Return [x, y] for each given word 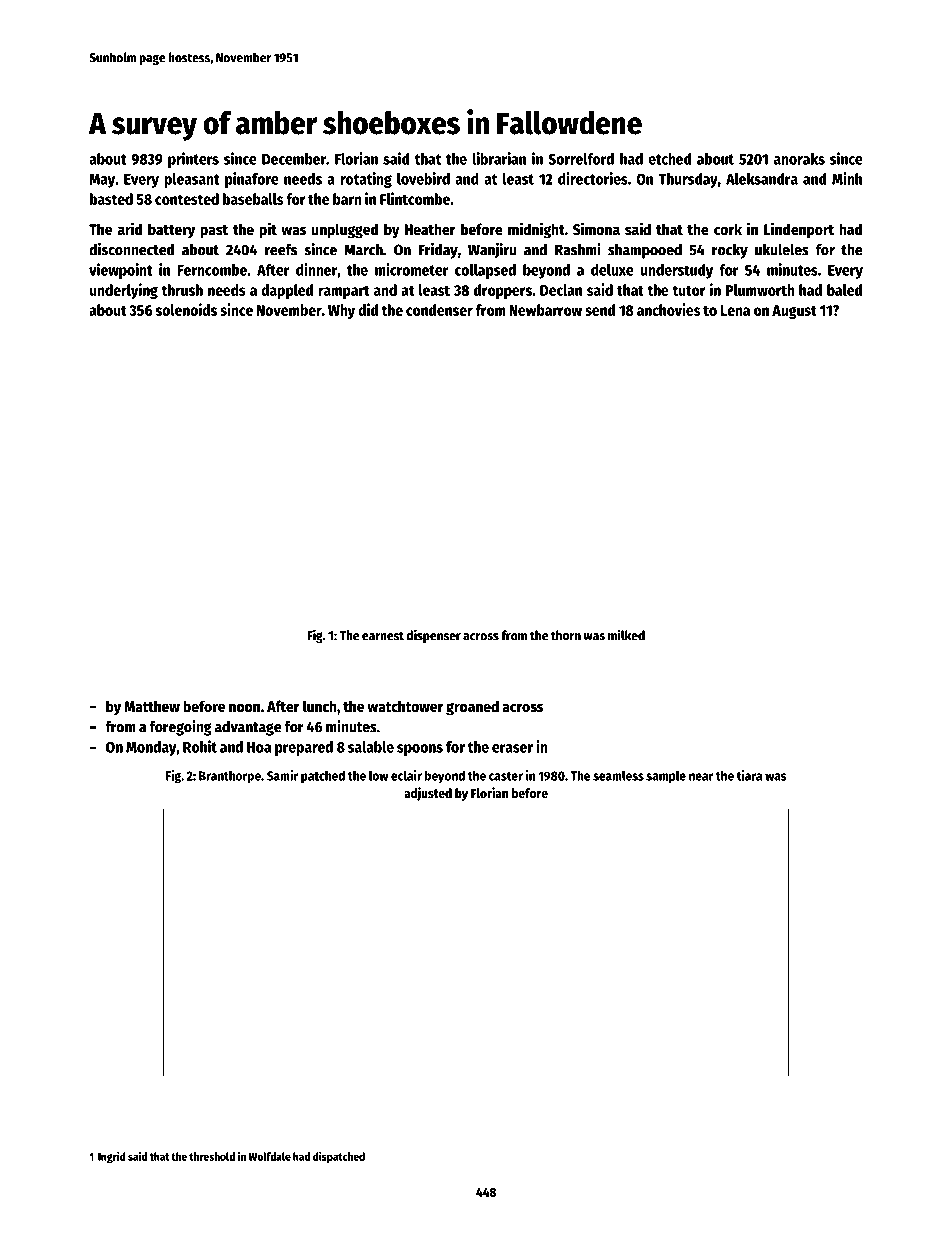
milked [626, 635]
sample [666, 777]
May [102, 181]
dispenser [434, 636]
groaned [472, 708]
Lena [735, 310]
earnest [383, 636]
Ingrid [112, 1157]
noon [244, 707]
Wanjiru [492, 251]
